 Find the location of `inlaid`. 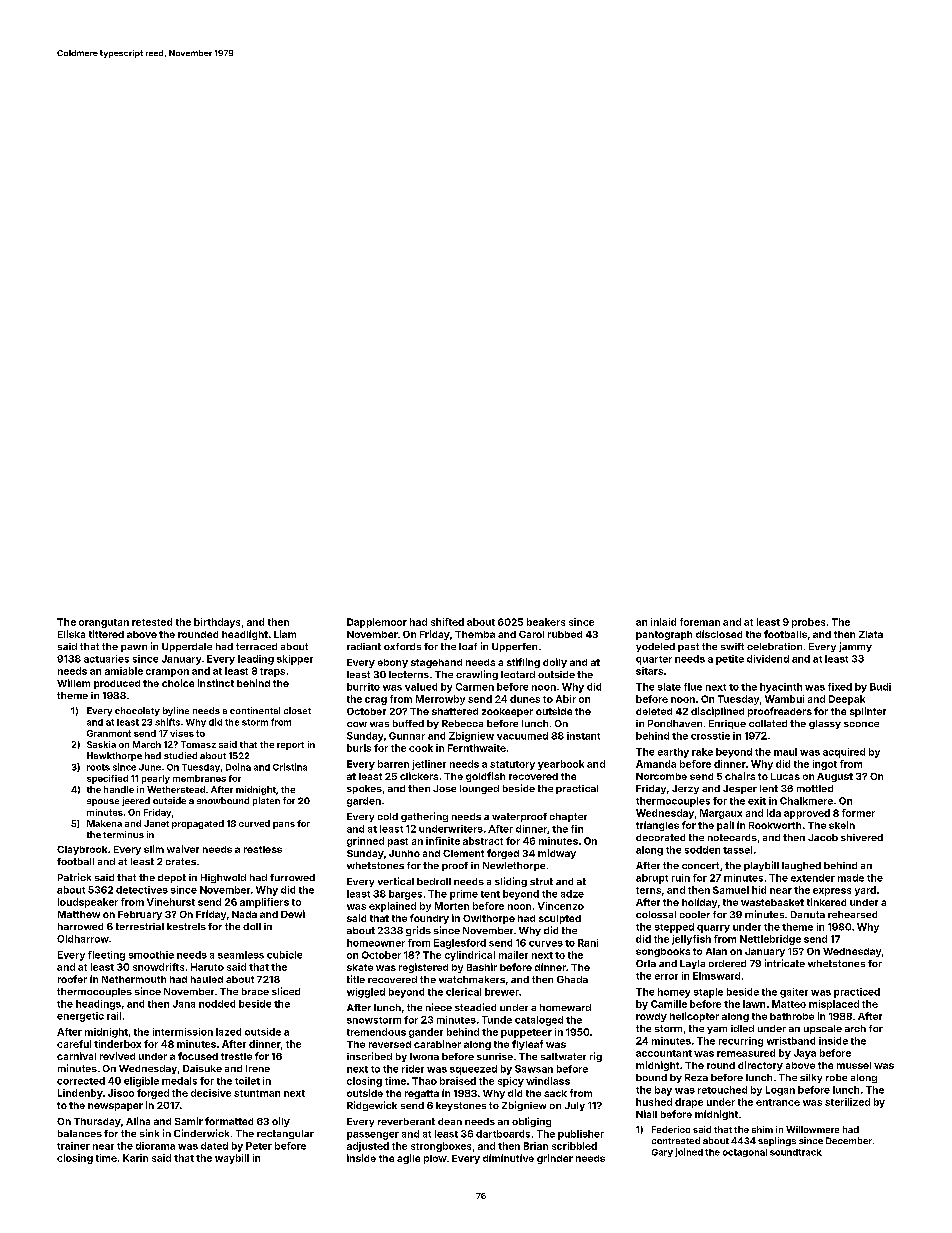

inlaid is located at coordinates (663, 622).
